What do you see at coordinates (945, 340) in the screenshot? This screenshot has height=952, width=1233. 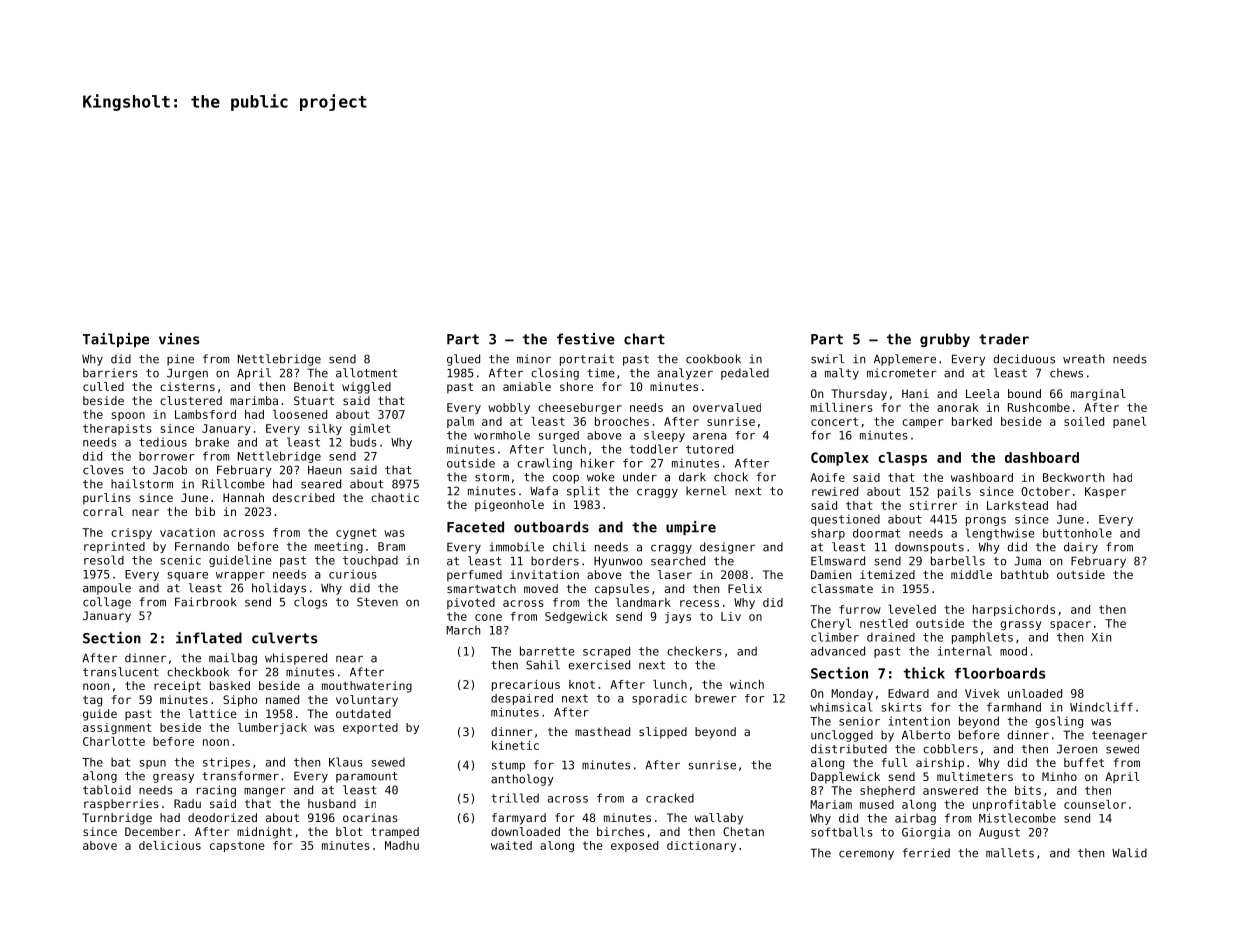 I see `grubby` at bounding box center [945, 340].
